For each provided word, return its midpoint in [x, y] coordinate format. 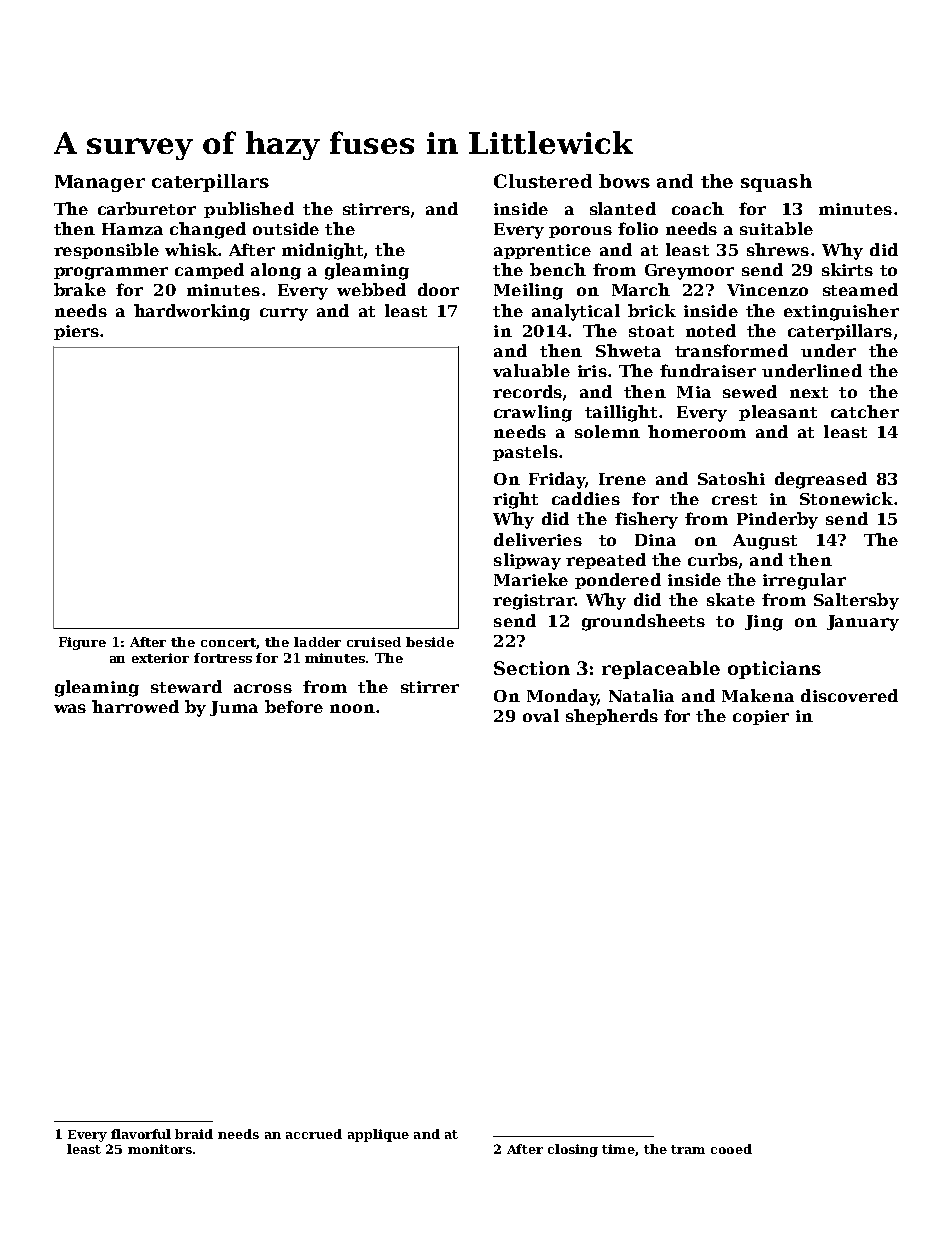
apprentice [542, 251]
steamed [860, 289]
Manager [100, 183]
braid [194, 1134]
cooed [731, 1149]
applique [378, 1135]
